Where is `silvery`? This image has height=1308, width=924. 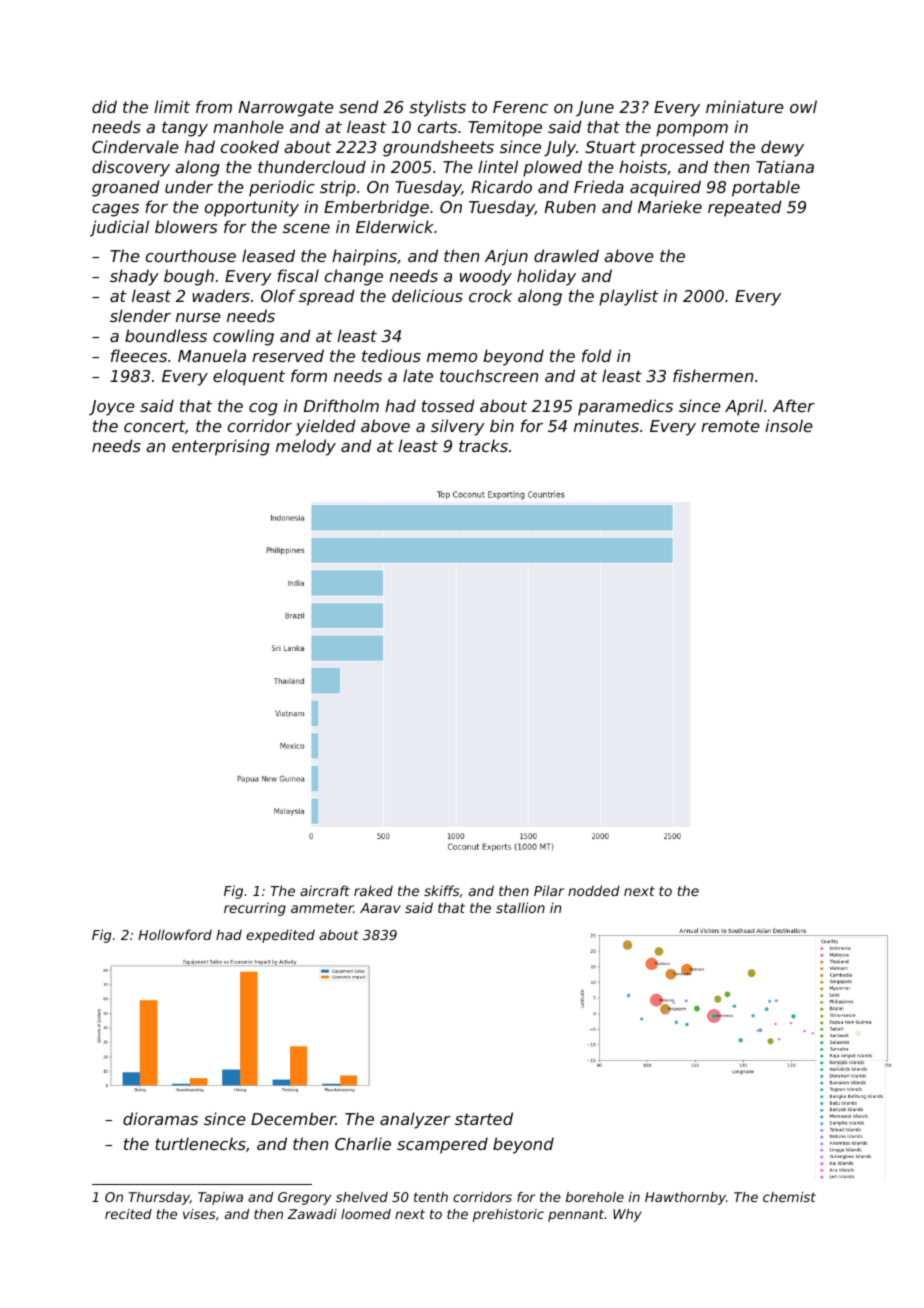
silvery is located at coordinates (458, 427).
